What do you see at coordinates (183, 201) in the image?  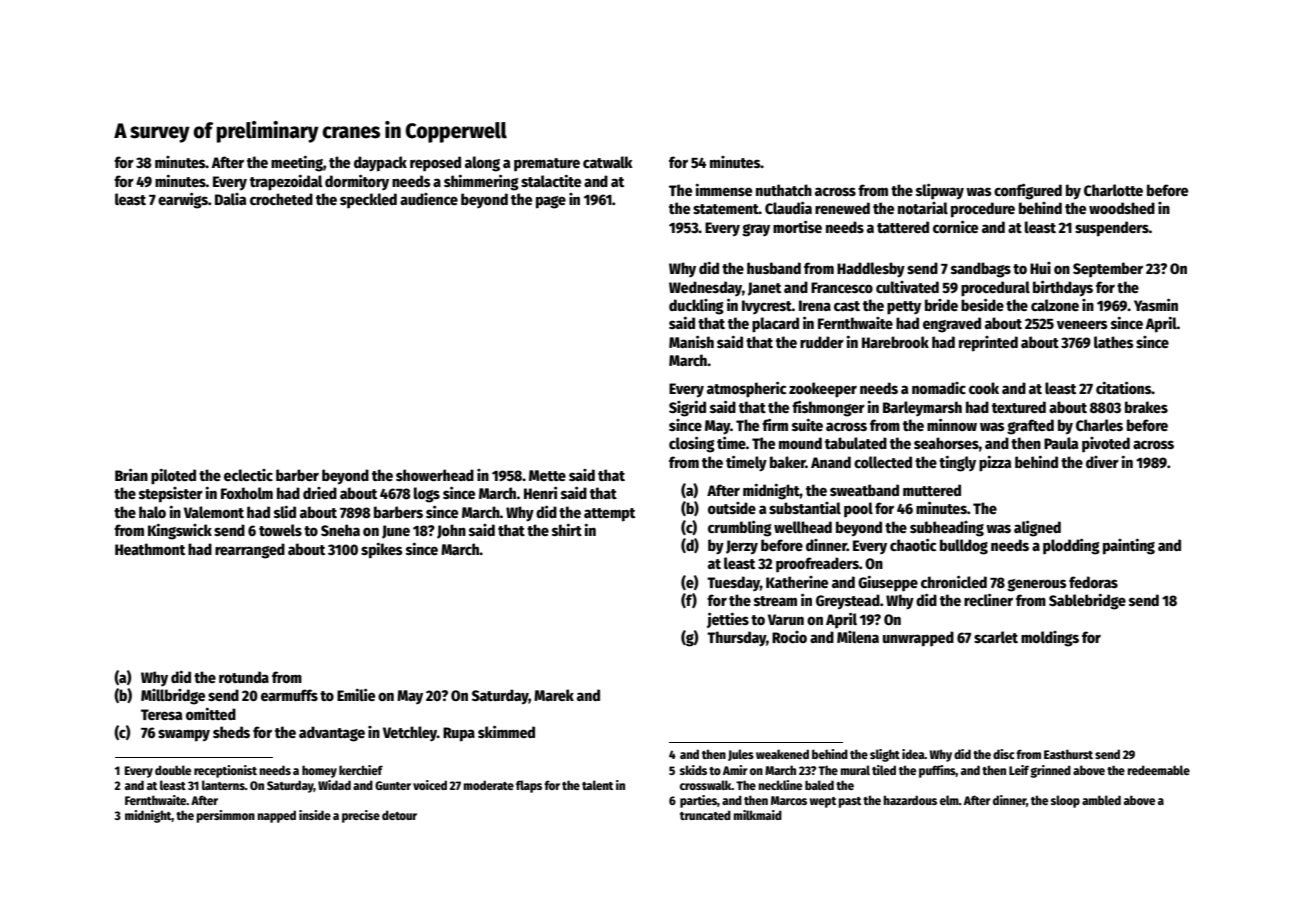 I see `earwigs` at bounding box center [183, 201].
